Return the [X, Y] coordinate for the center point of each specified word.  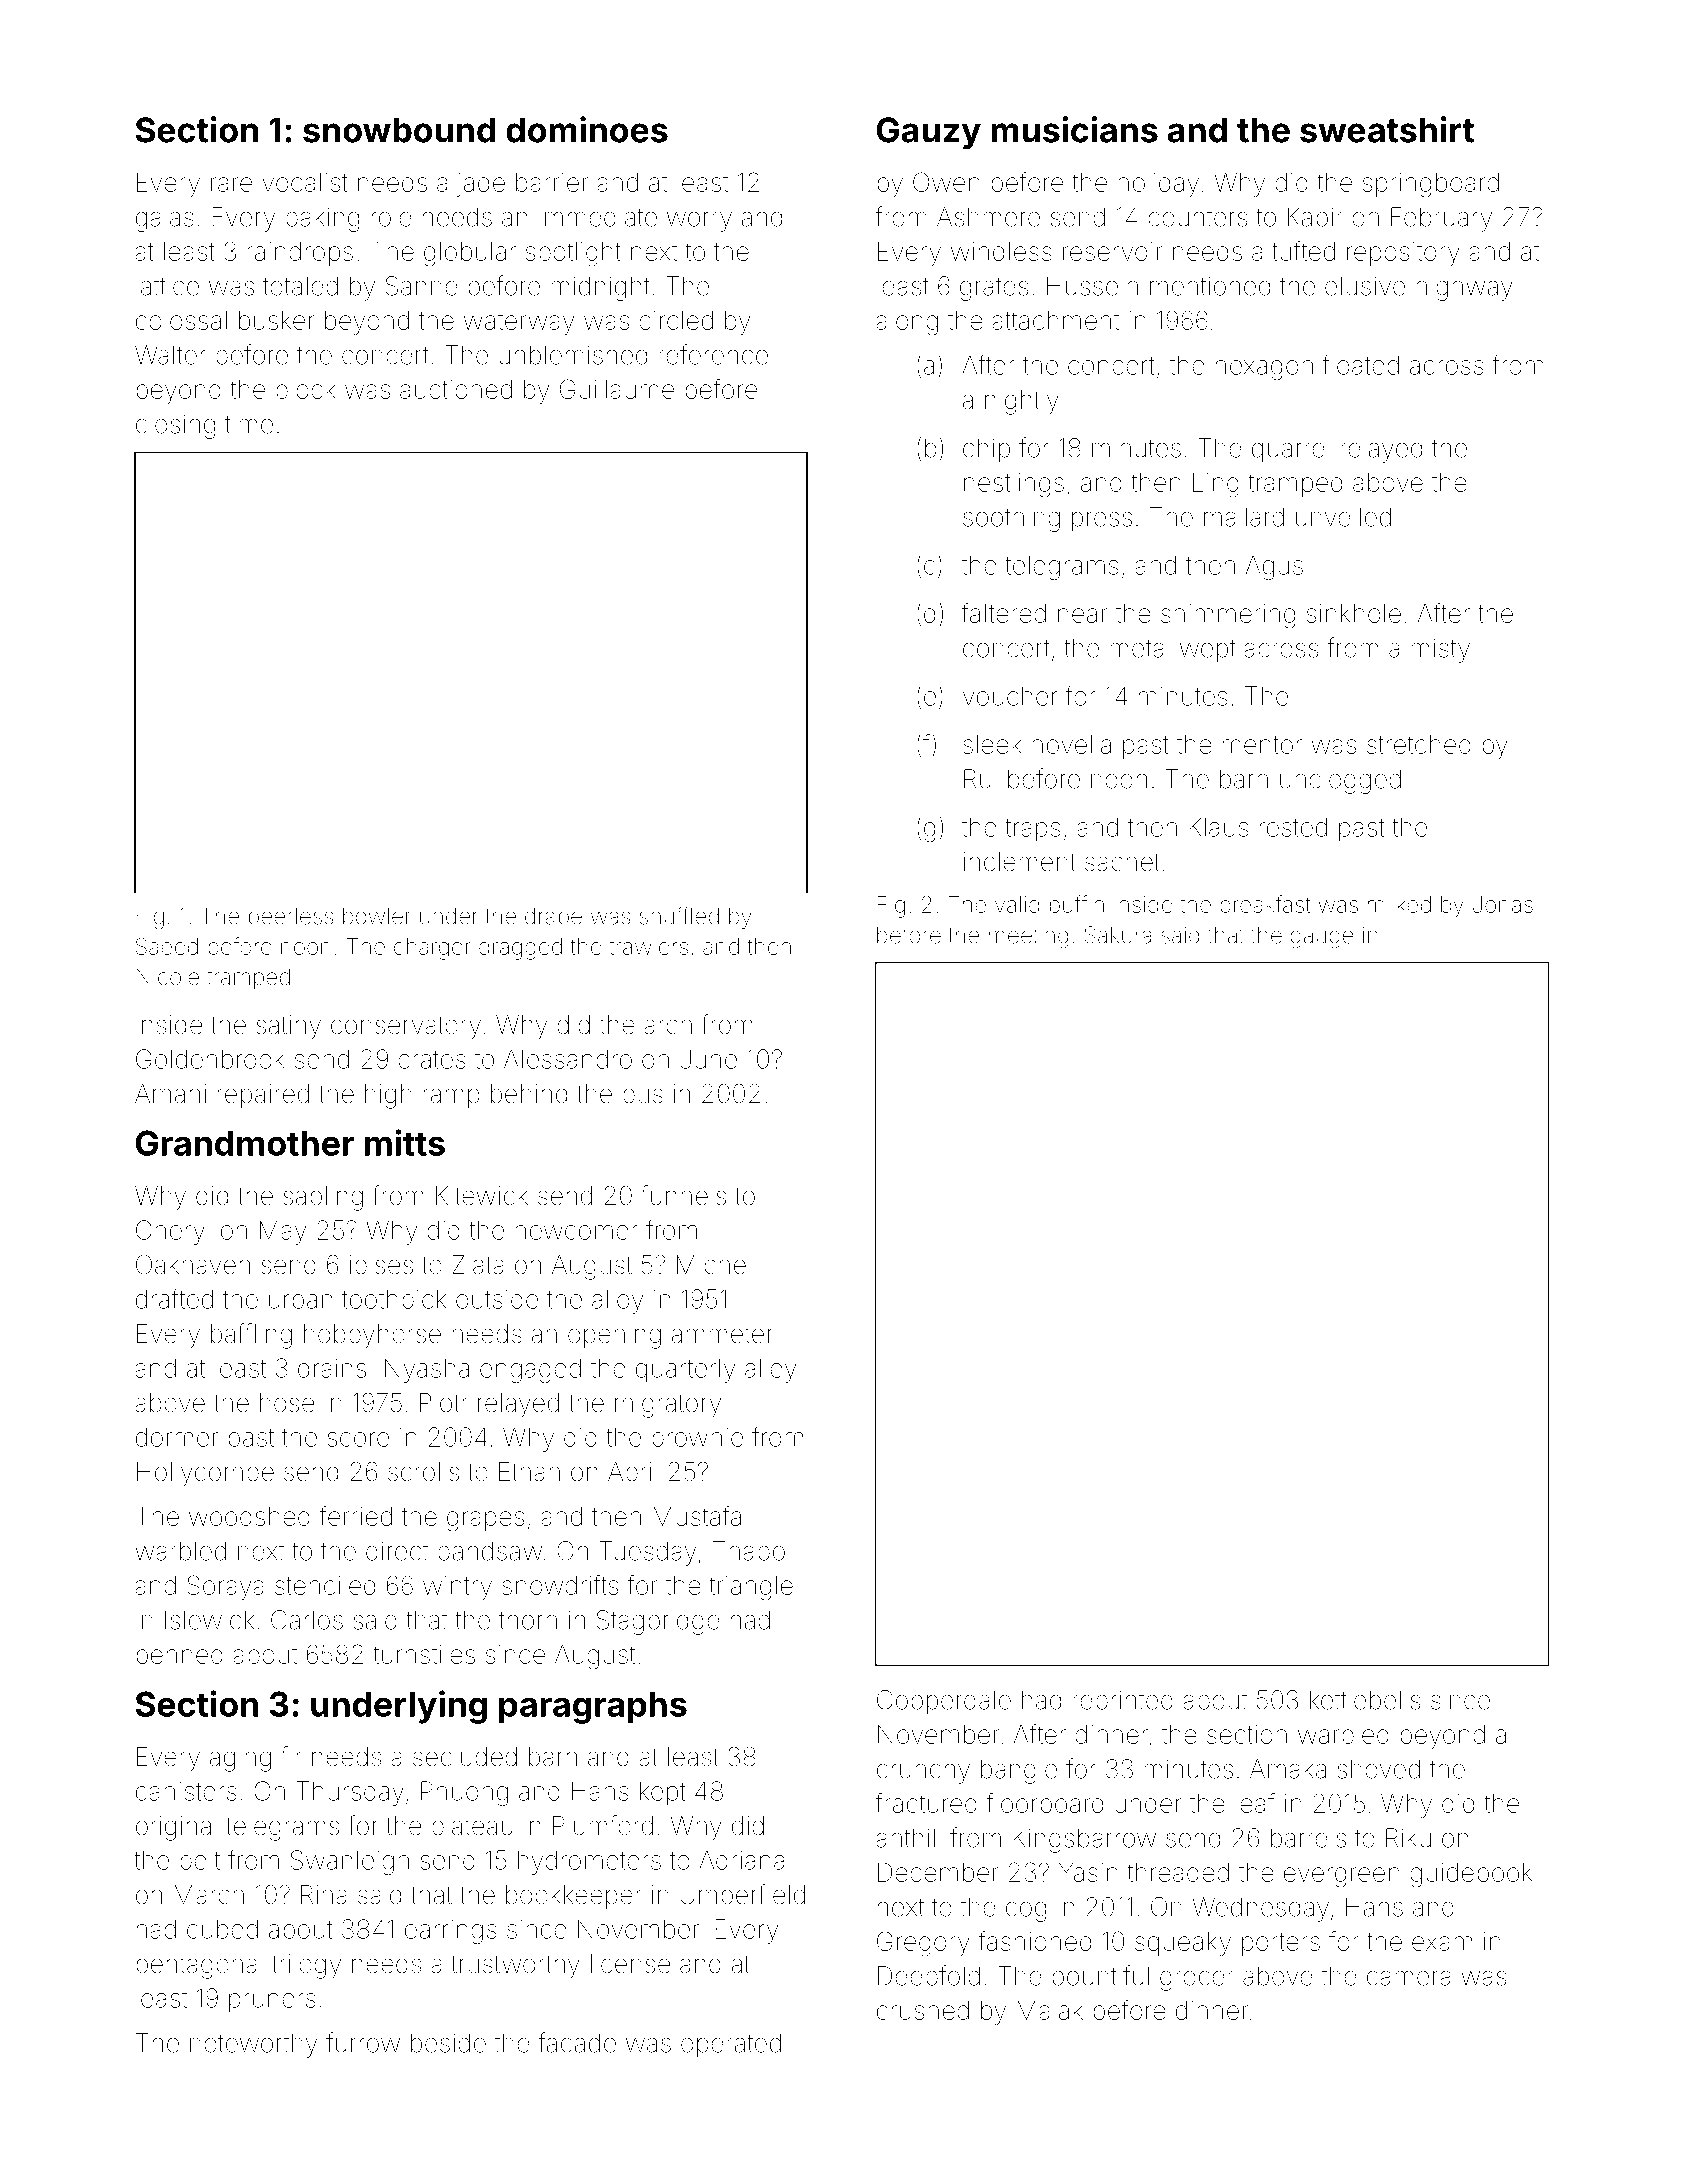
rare [231, 184]
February [1441, 219]
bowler [377, 916]
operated [731, 2045]
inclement [1020, 862]
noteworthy [253, 2045]
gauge [1322, 939]
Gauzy [929, 133]
